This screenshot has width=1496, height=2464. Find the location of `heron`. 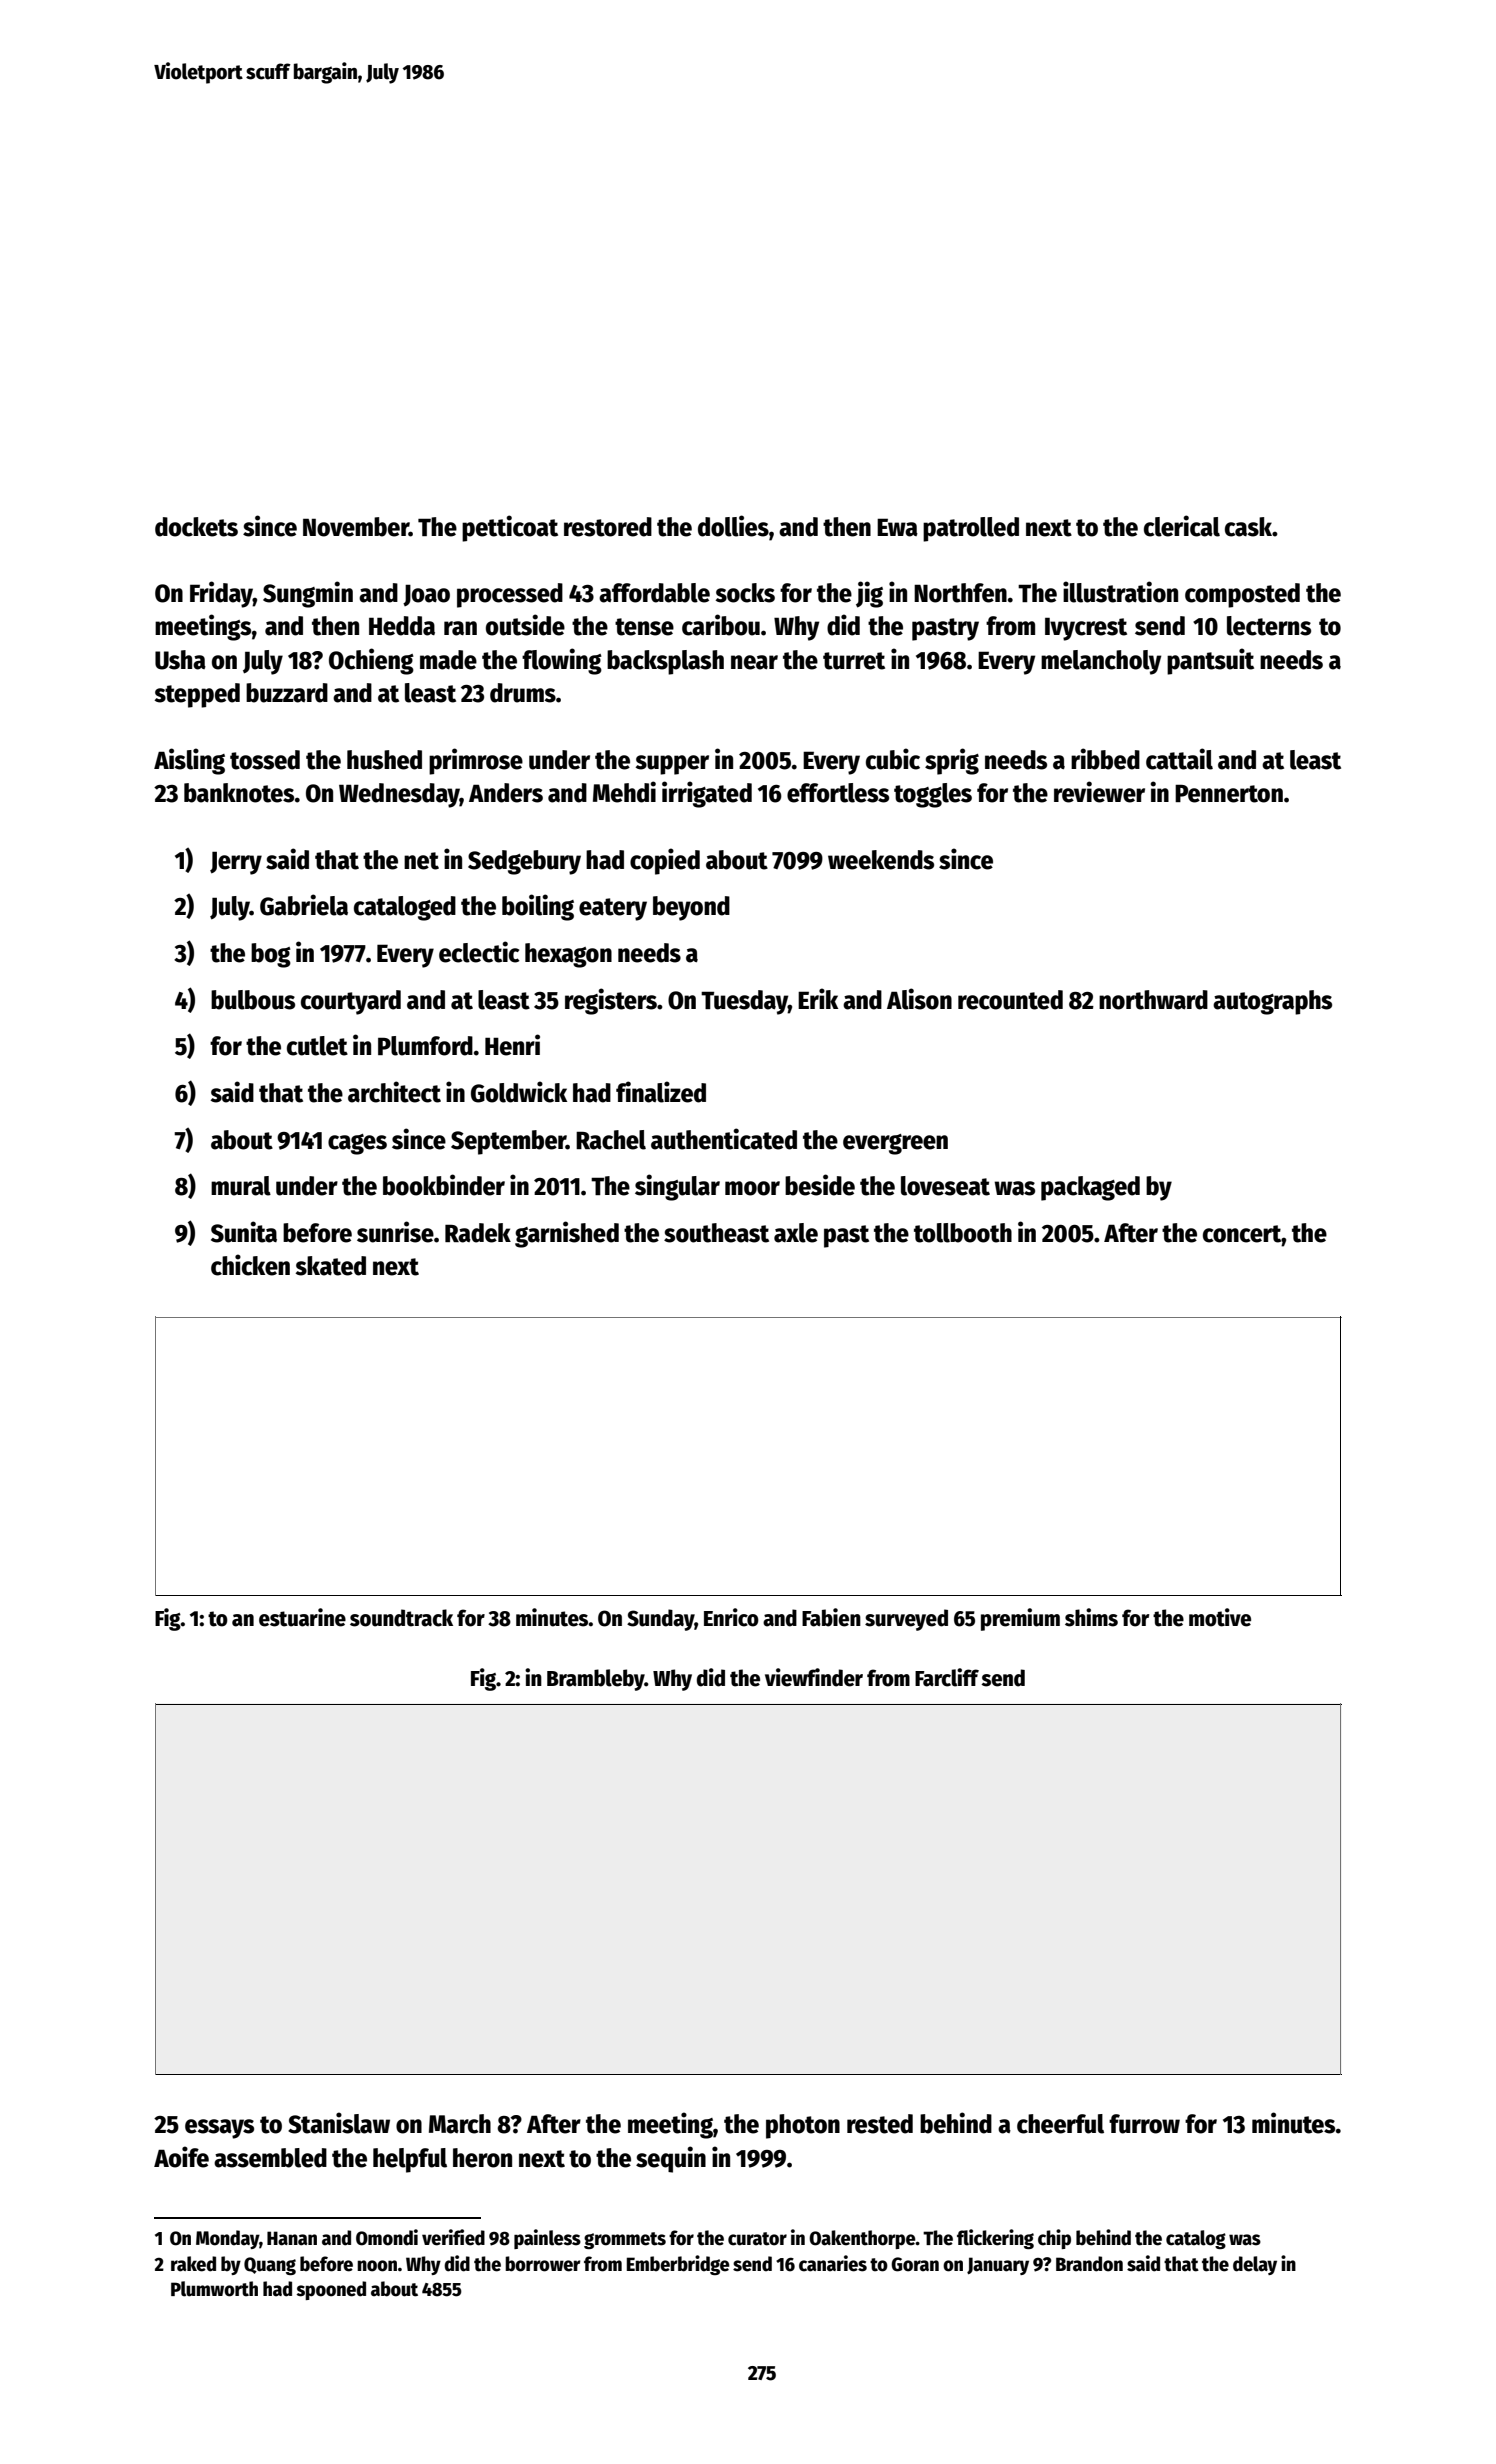

heron is located at coordinates (482, 2158).
